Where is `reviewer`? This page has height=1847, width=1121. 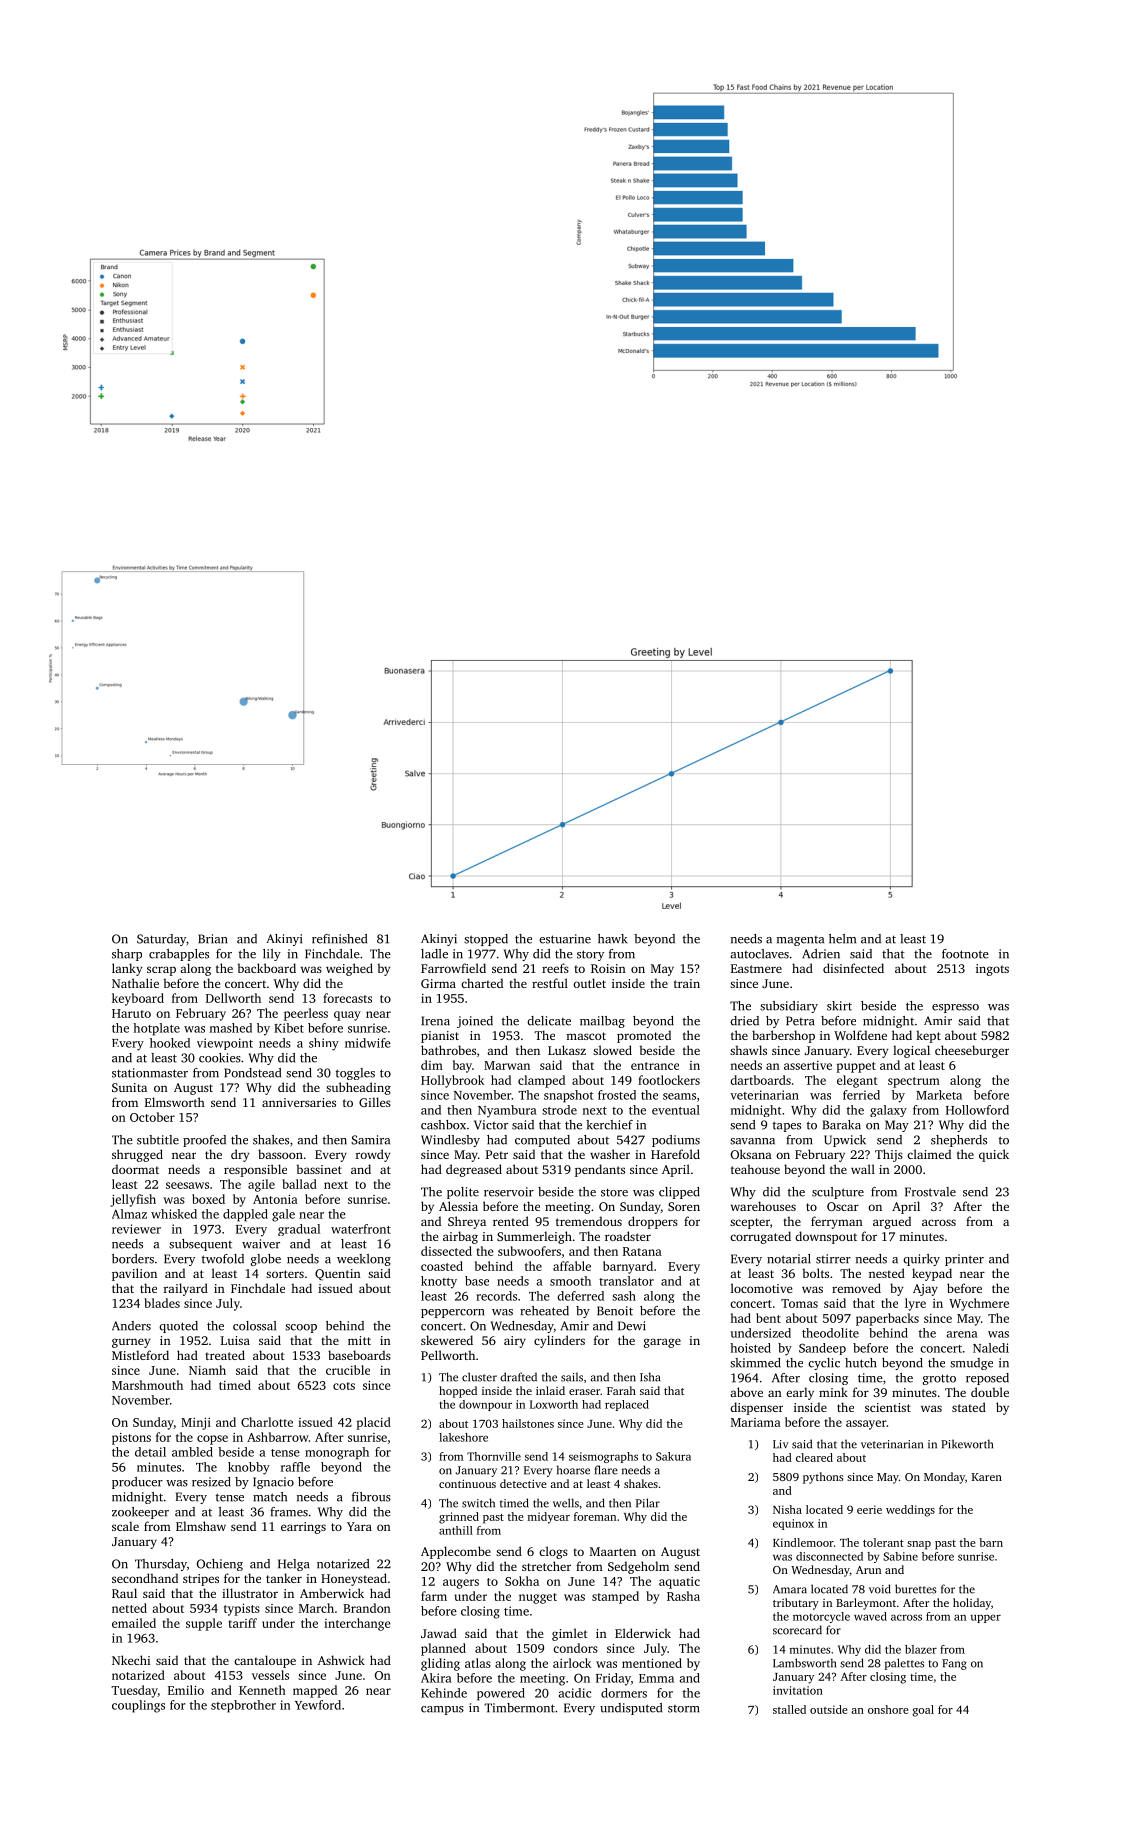
reviewer is located at coordinates (136, 1229).
